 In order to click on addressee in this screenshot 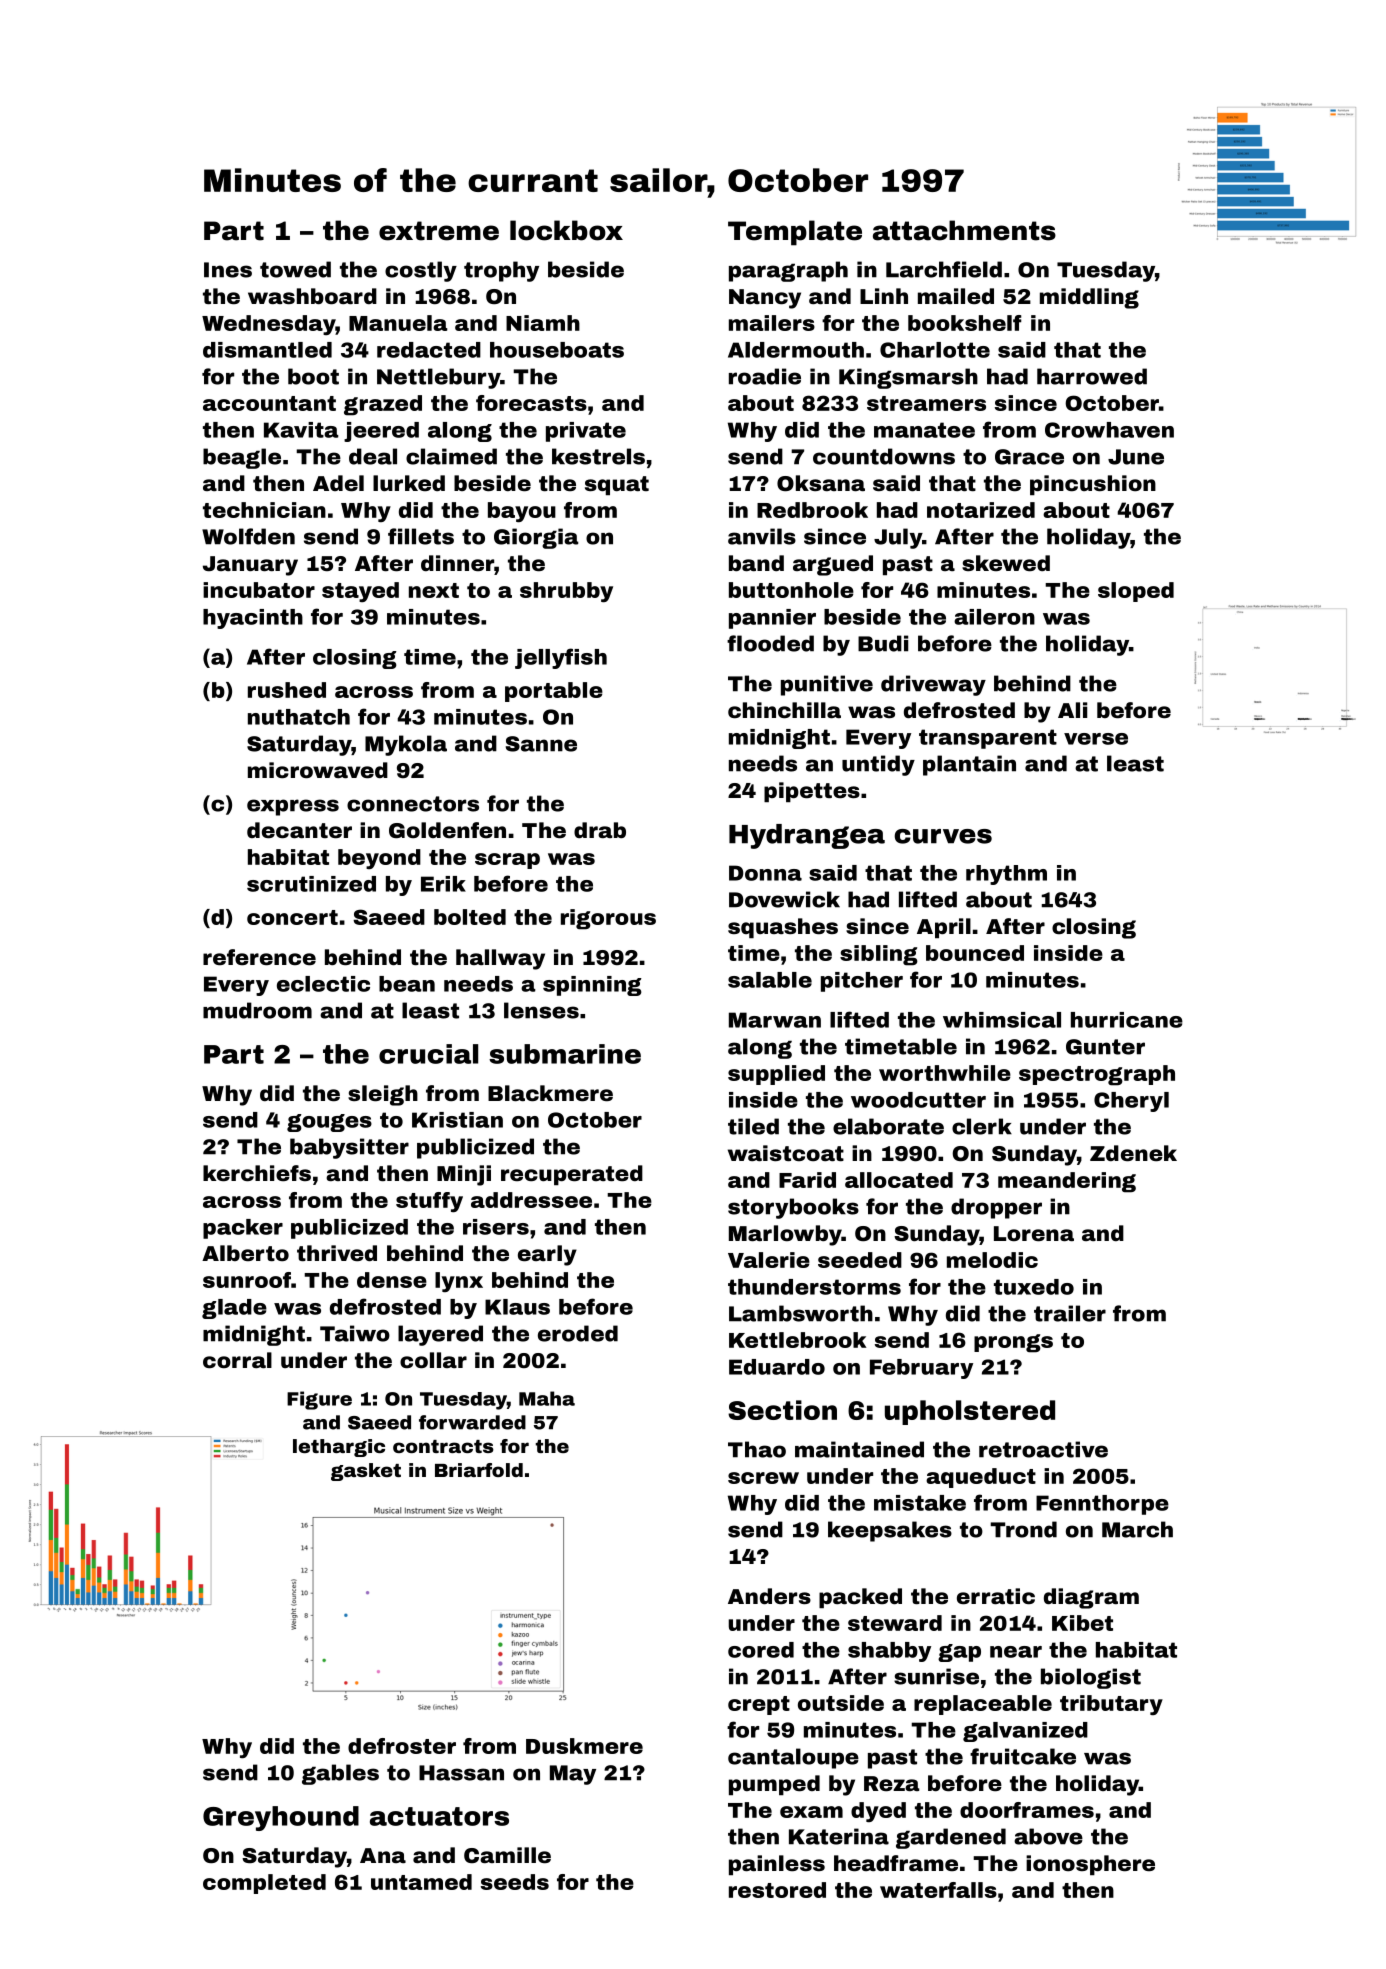, I will do `click(531, 1200)`.
